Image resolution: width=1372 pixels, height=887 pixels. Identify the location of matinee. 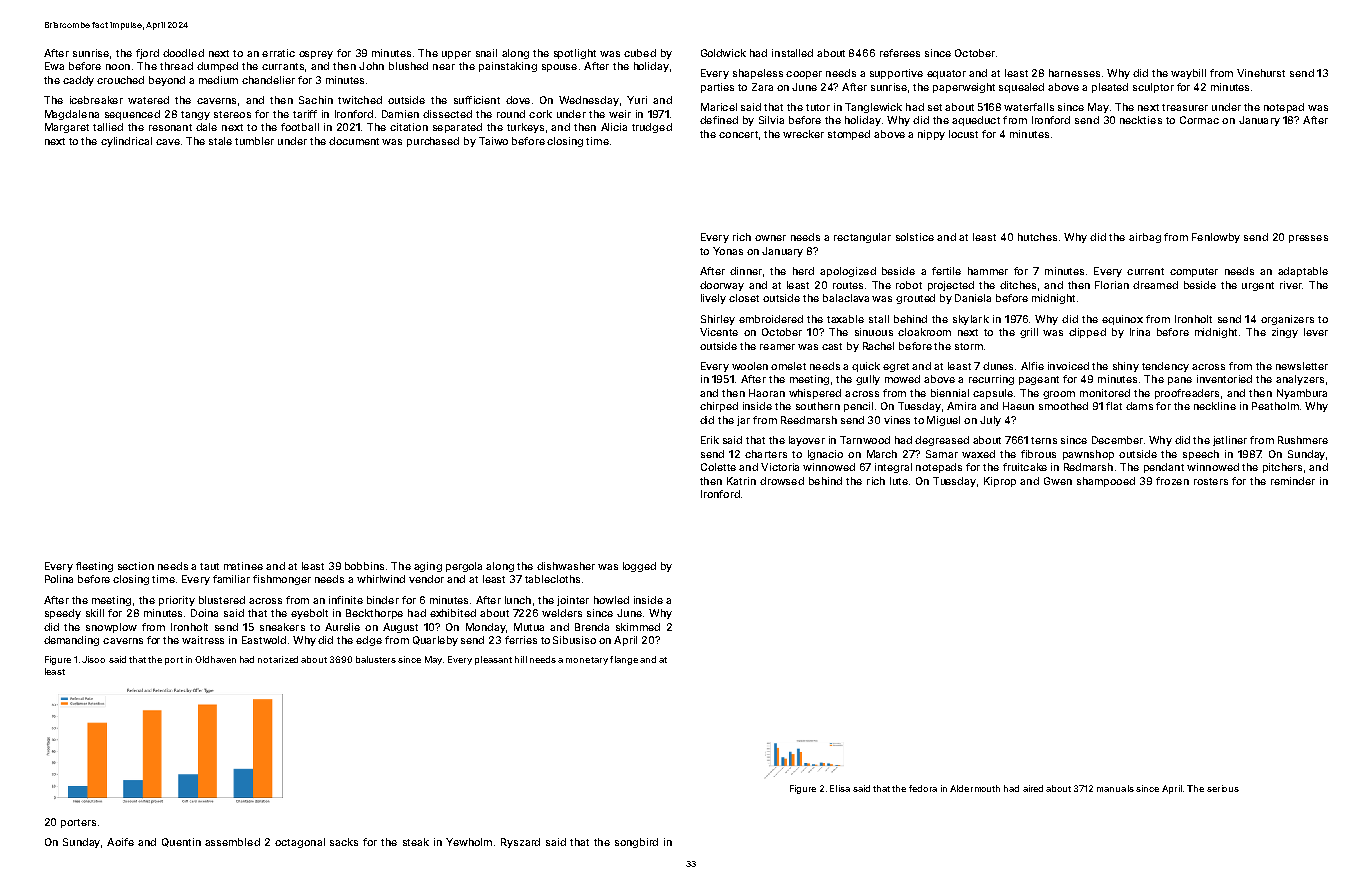
(243, 566).
